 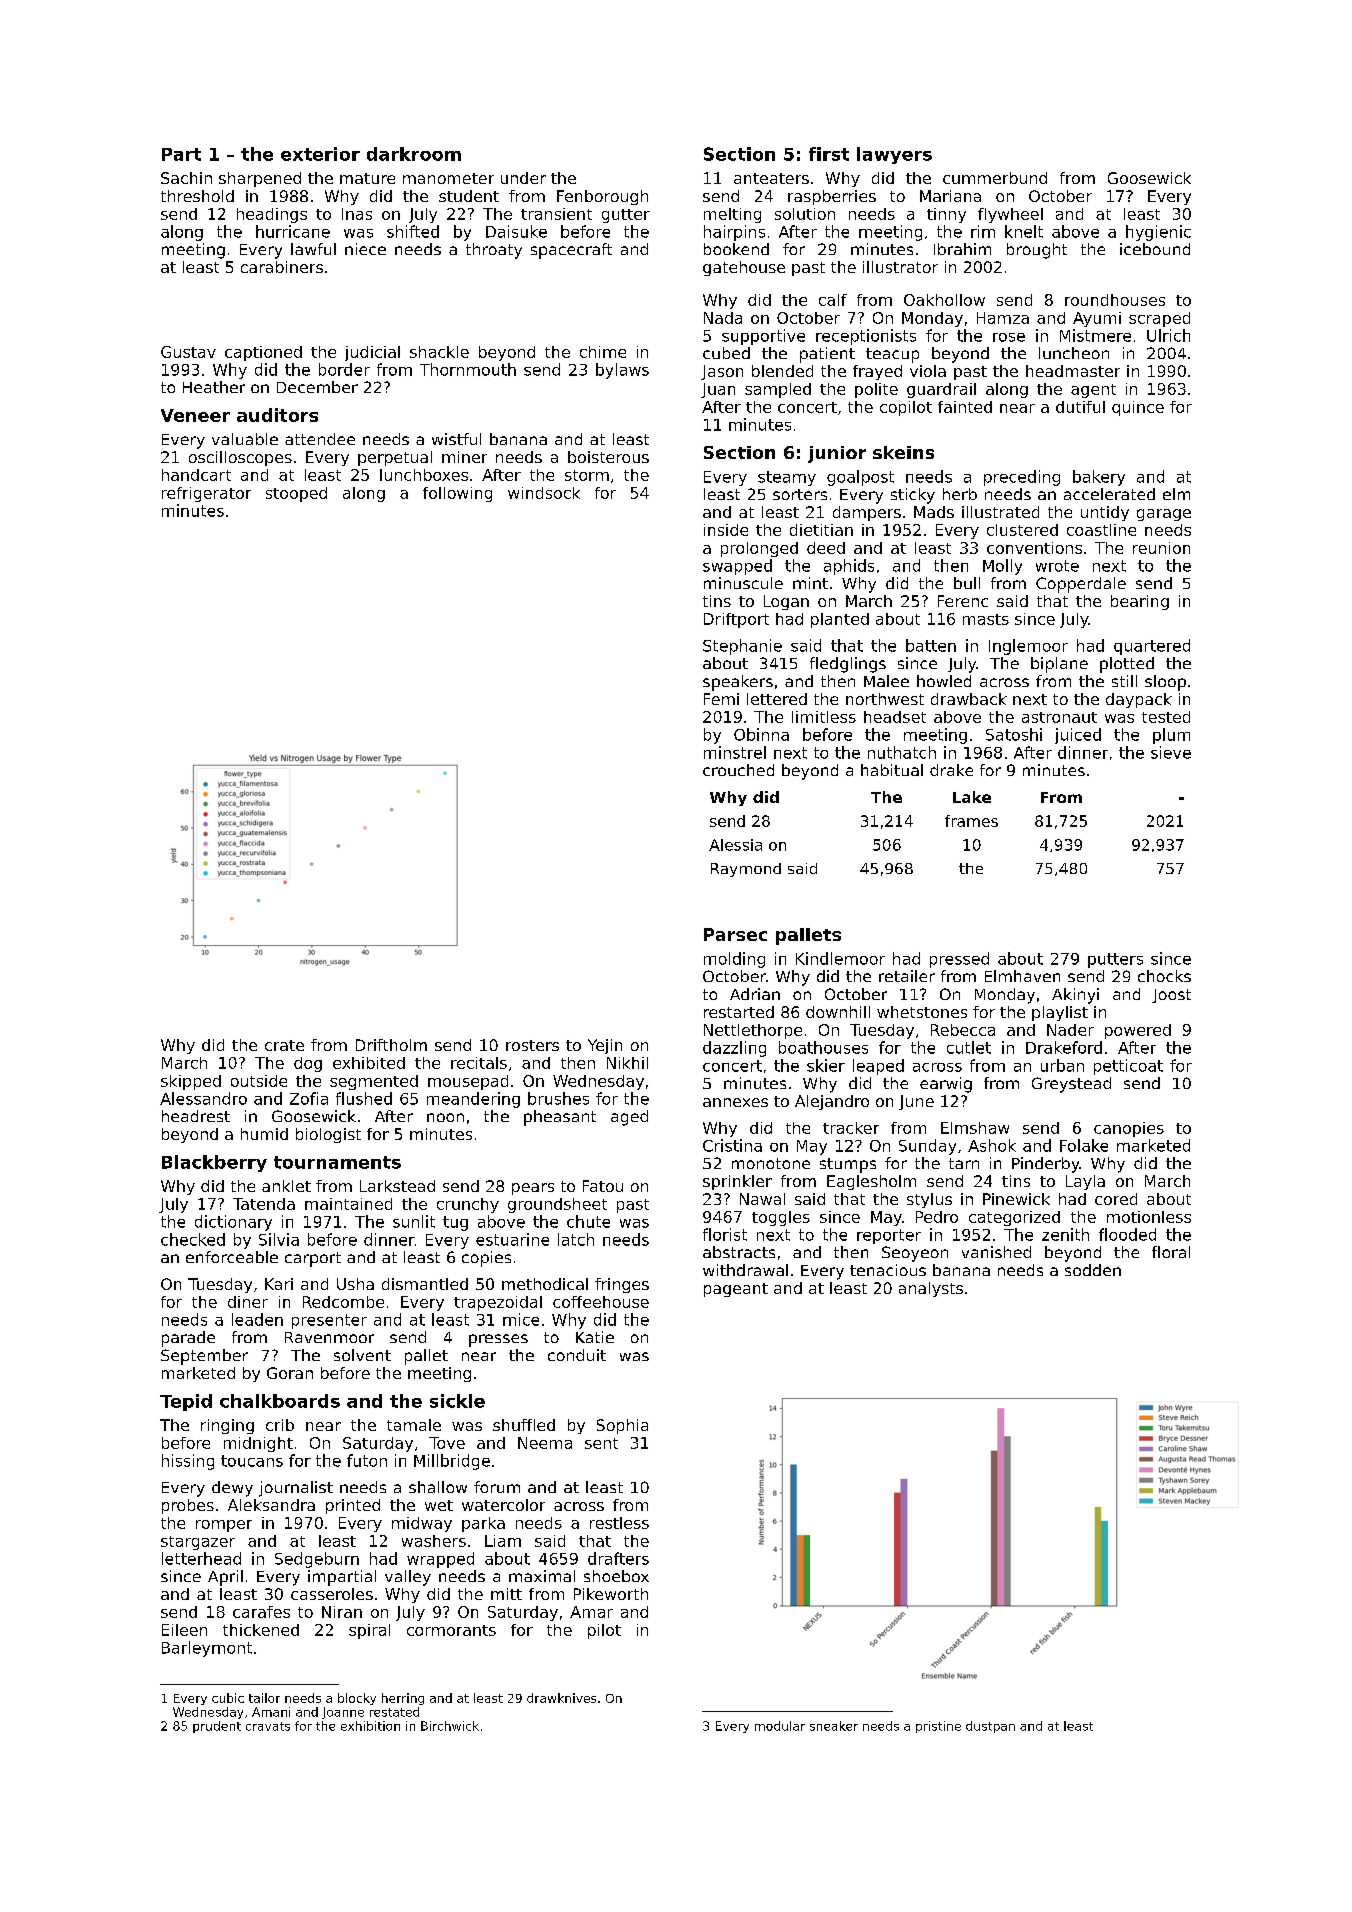 What do you see at coordinates (186, 178) in the screenshot?
I see `Sachin` at bounding box center [186, 178].
